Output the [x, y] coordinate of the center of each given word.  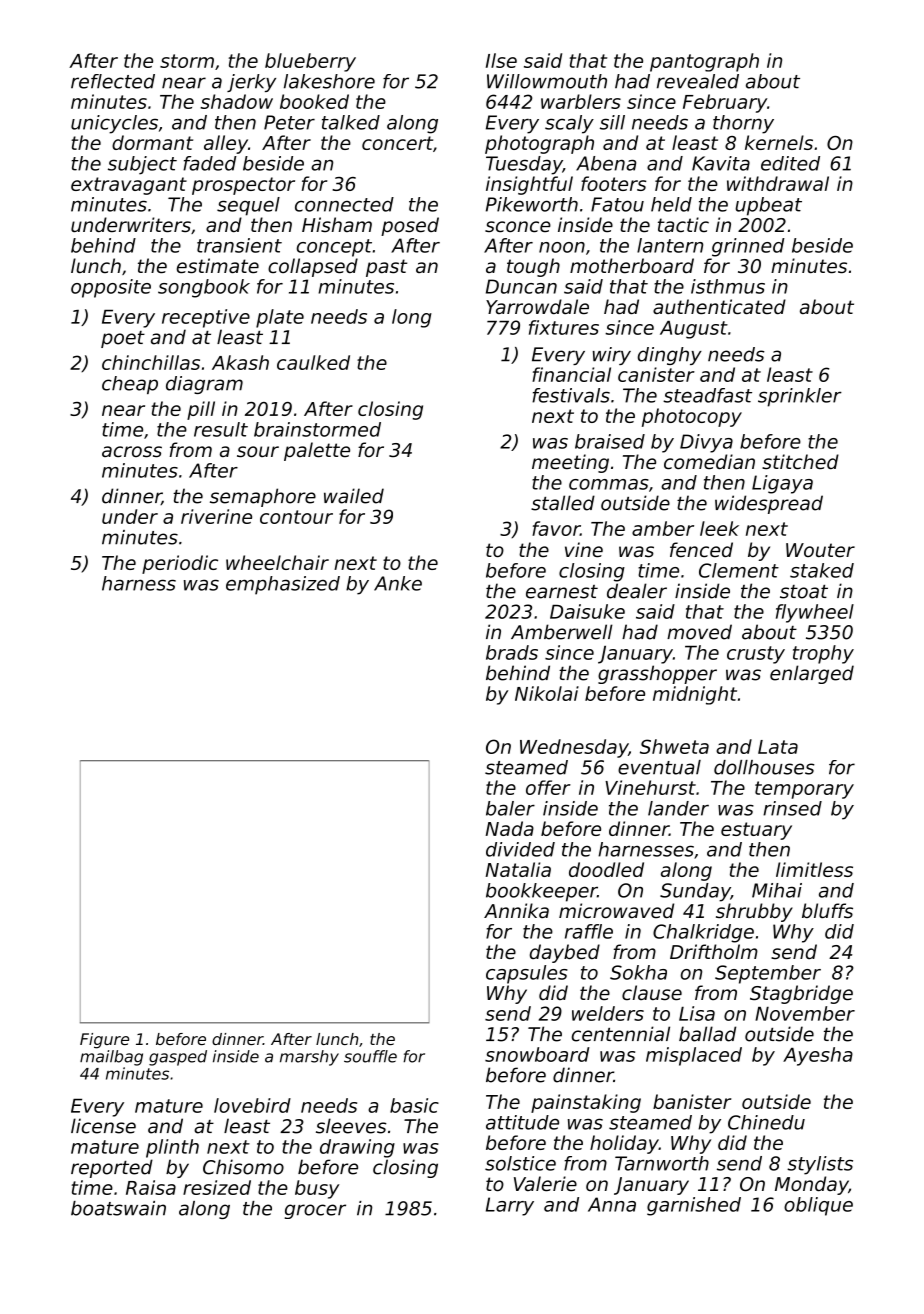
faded [210, 163]
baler [510, 808]
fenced [701, 550]
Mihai [777, 890]
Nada [510, 828]
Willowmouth [547, 81]
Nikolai [547, 693]
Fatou [617, 204]
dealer [637, 591]
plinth [172, 1148]
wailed [354, 496]
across [132, 452]
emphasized [283, 585]
